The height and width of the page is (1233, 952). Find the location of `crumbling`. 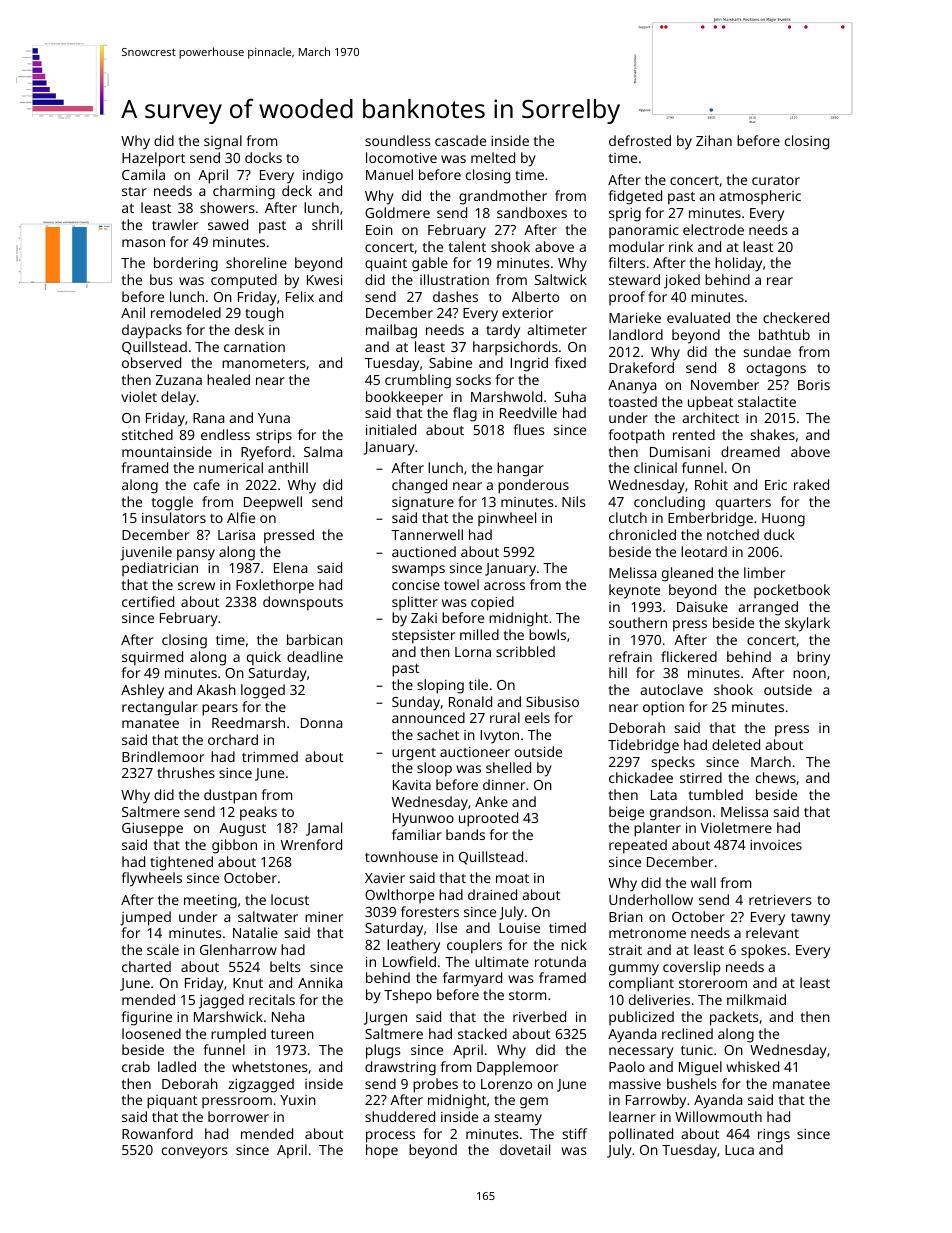

crumbling is located at coordinates (418, 381).
